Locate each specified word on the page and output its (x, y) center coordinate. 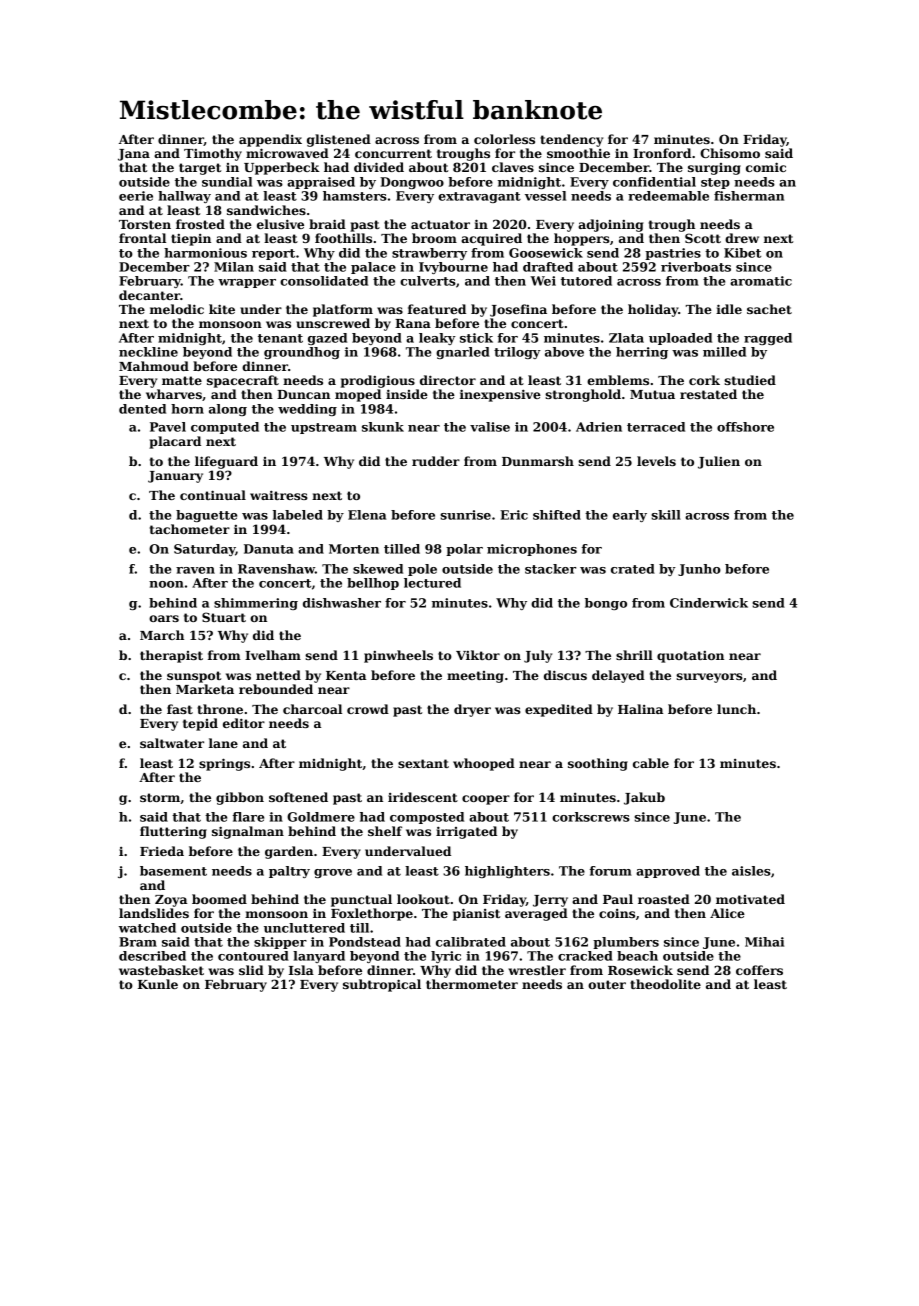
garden (289, 852)
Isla (301, 970)
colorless (504, 139)
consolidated (324, 281)
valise (490, 427)
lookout (423, 899)
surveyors (709, 678)
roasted (664, 899)
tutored (586, 281)
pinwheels (398, 656)
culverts (428, 281)
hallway (184, 197)
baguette (206, 516)
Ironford (662, 153)
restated (708, 394)
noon (166, 584)
